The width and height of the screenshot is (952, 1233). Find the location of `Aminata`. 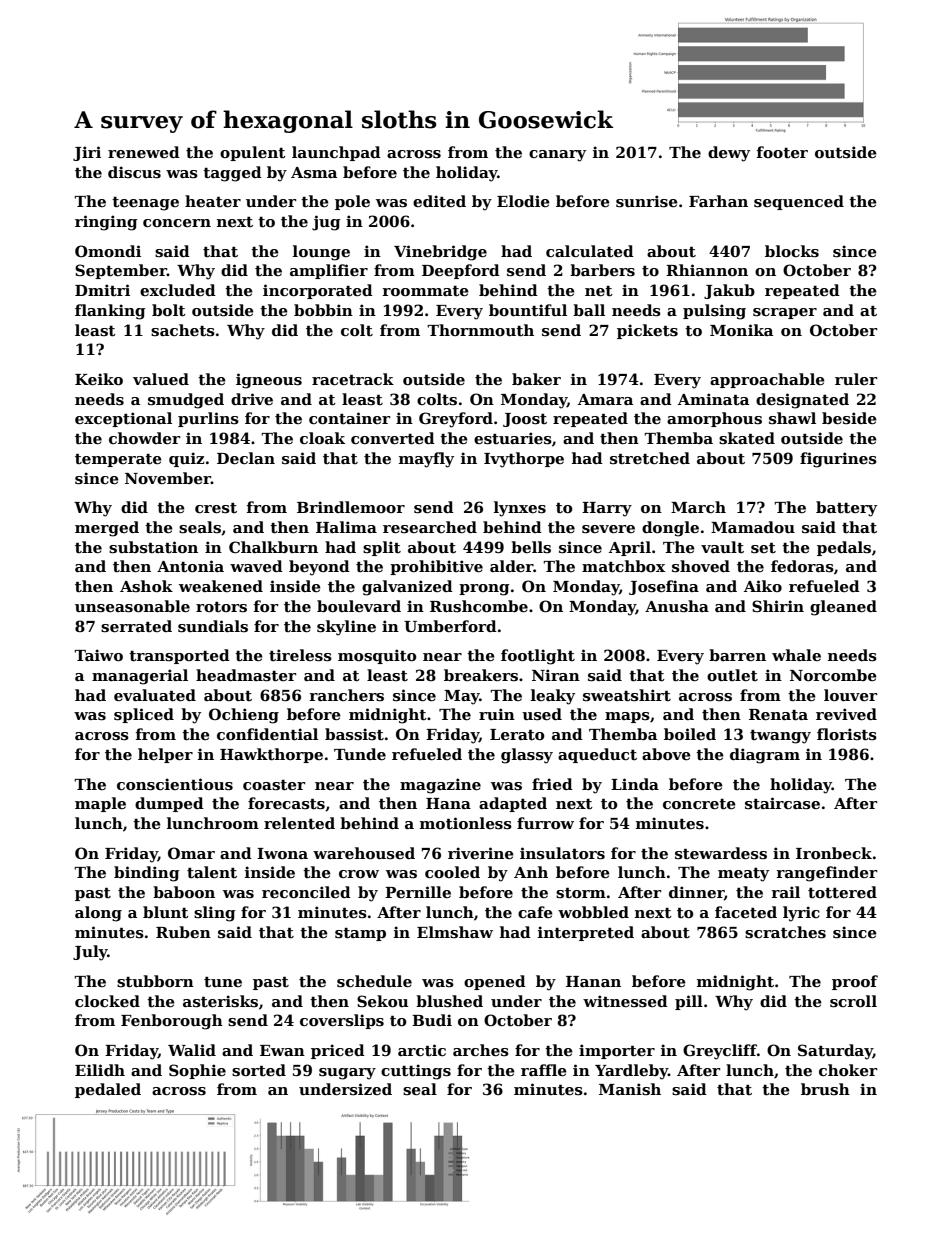

Aminata is located at coordinates (713, 399).
